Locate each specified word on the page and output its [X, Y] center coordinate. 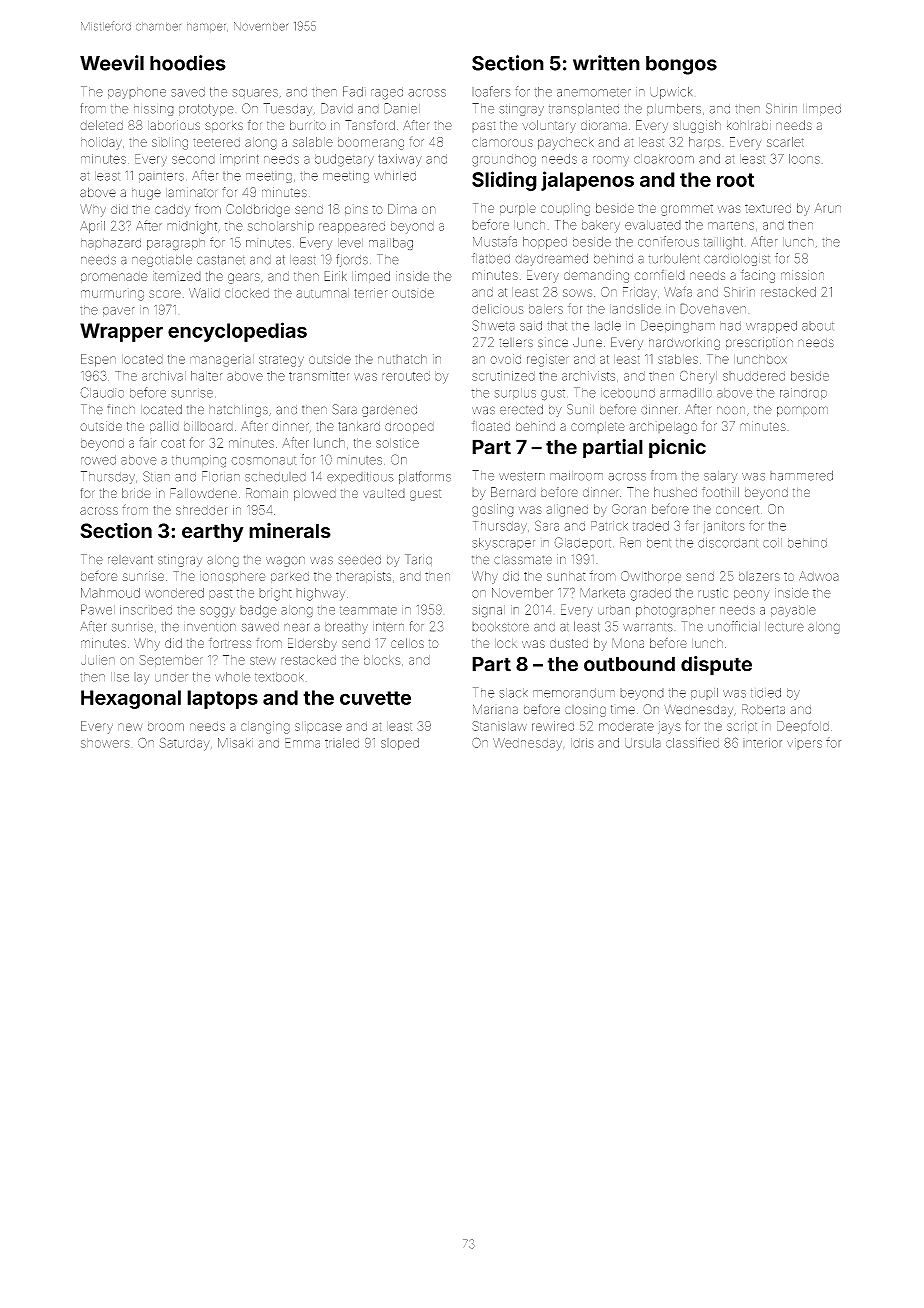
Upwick [671, 93]
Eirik [335, 276]
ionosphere [232, 577]
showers [105, 743]
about [818, 326]
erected [521, 409]
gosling [493, 510]
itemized [177, 276]
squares [255, 94]
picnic [677, 448]
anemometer [594, 92]
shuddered [754, 376]
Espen [98, 360]
